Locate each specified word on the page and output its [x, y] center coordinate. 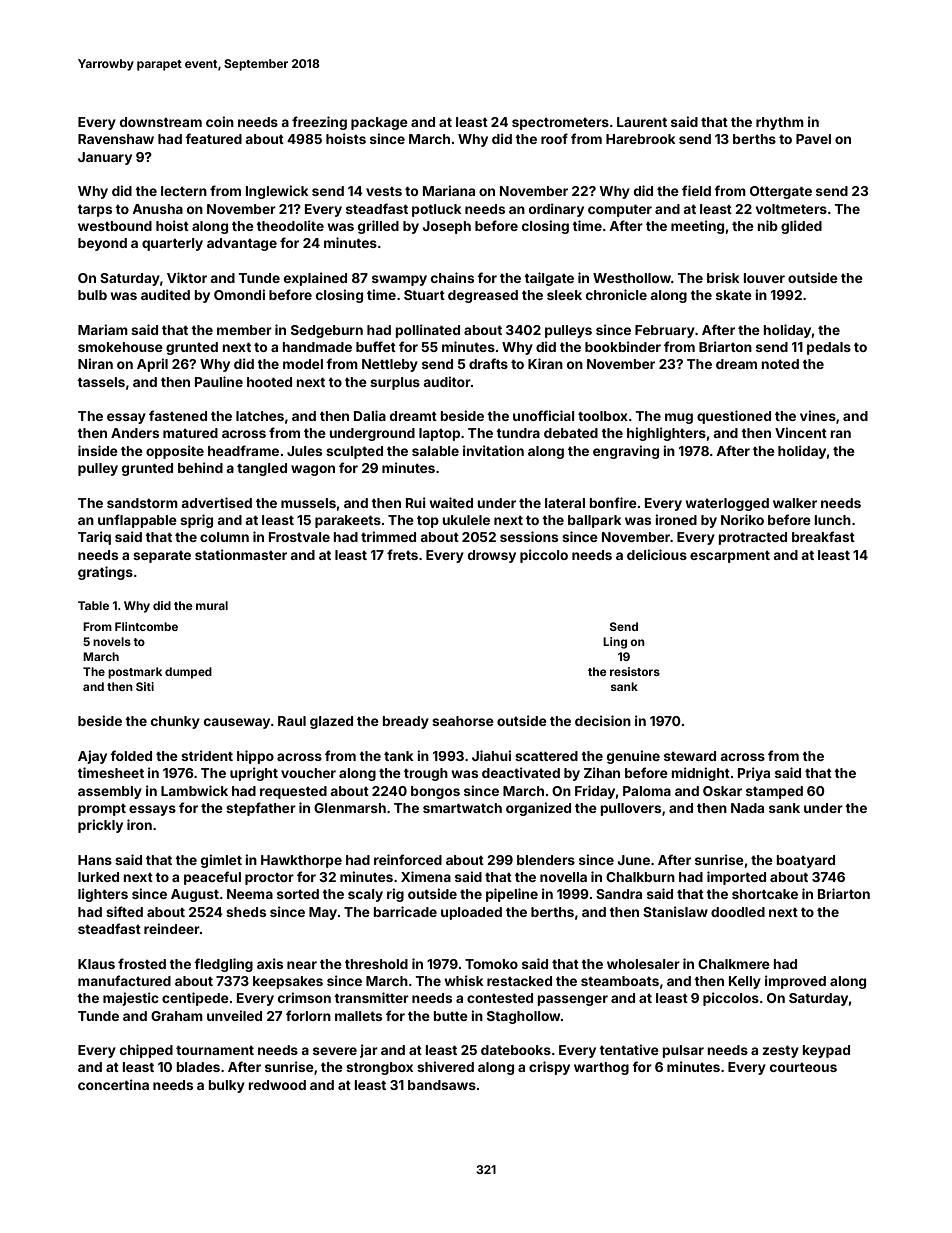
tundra [518, 433]
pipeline [512, 895]
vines [818, 415]
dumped [188, 673]
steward [690, 756]
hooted [269, 382]
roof [554, 138]
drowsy [492, 556]
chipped [146, 1051]
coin [220, 121]
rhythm [780, 123]
